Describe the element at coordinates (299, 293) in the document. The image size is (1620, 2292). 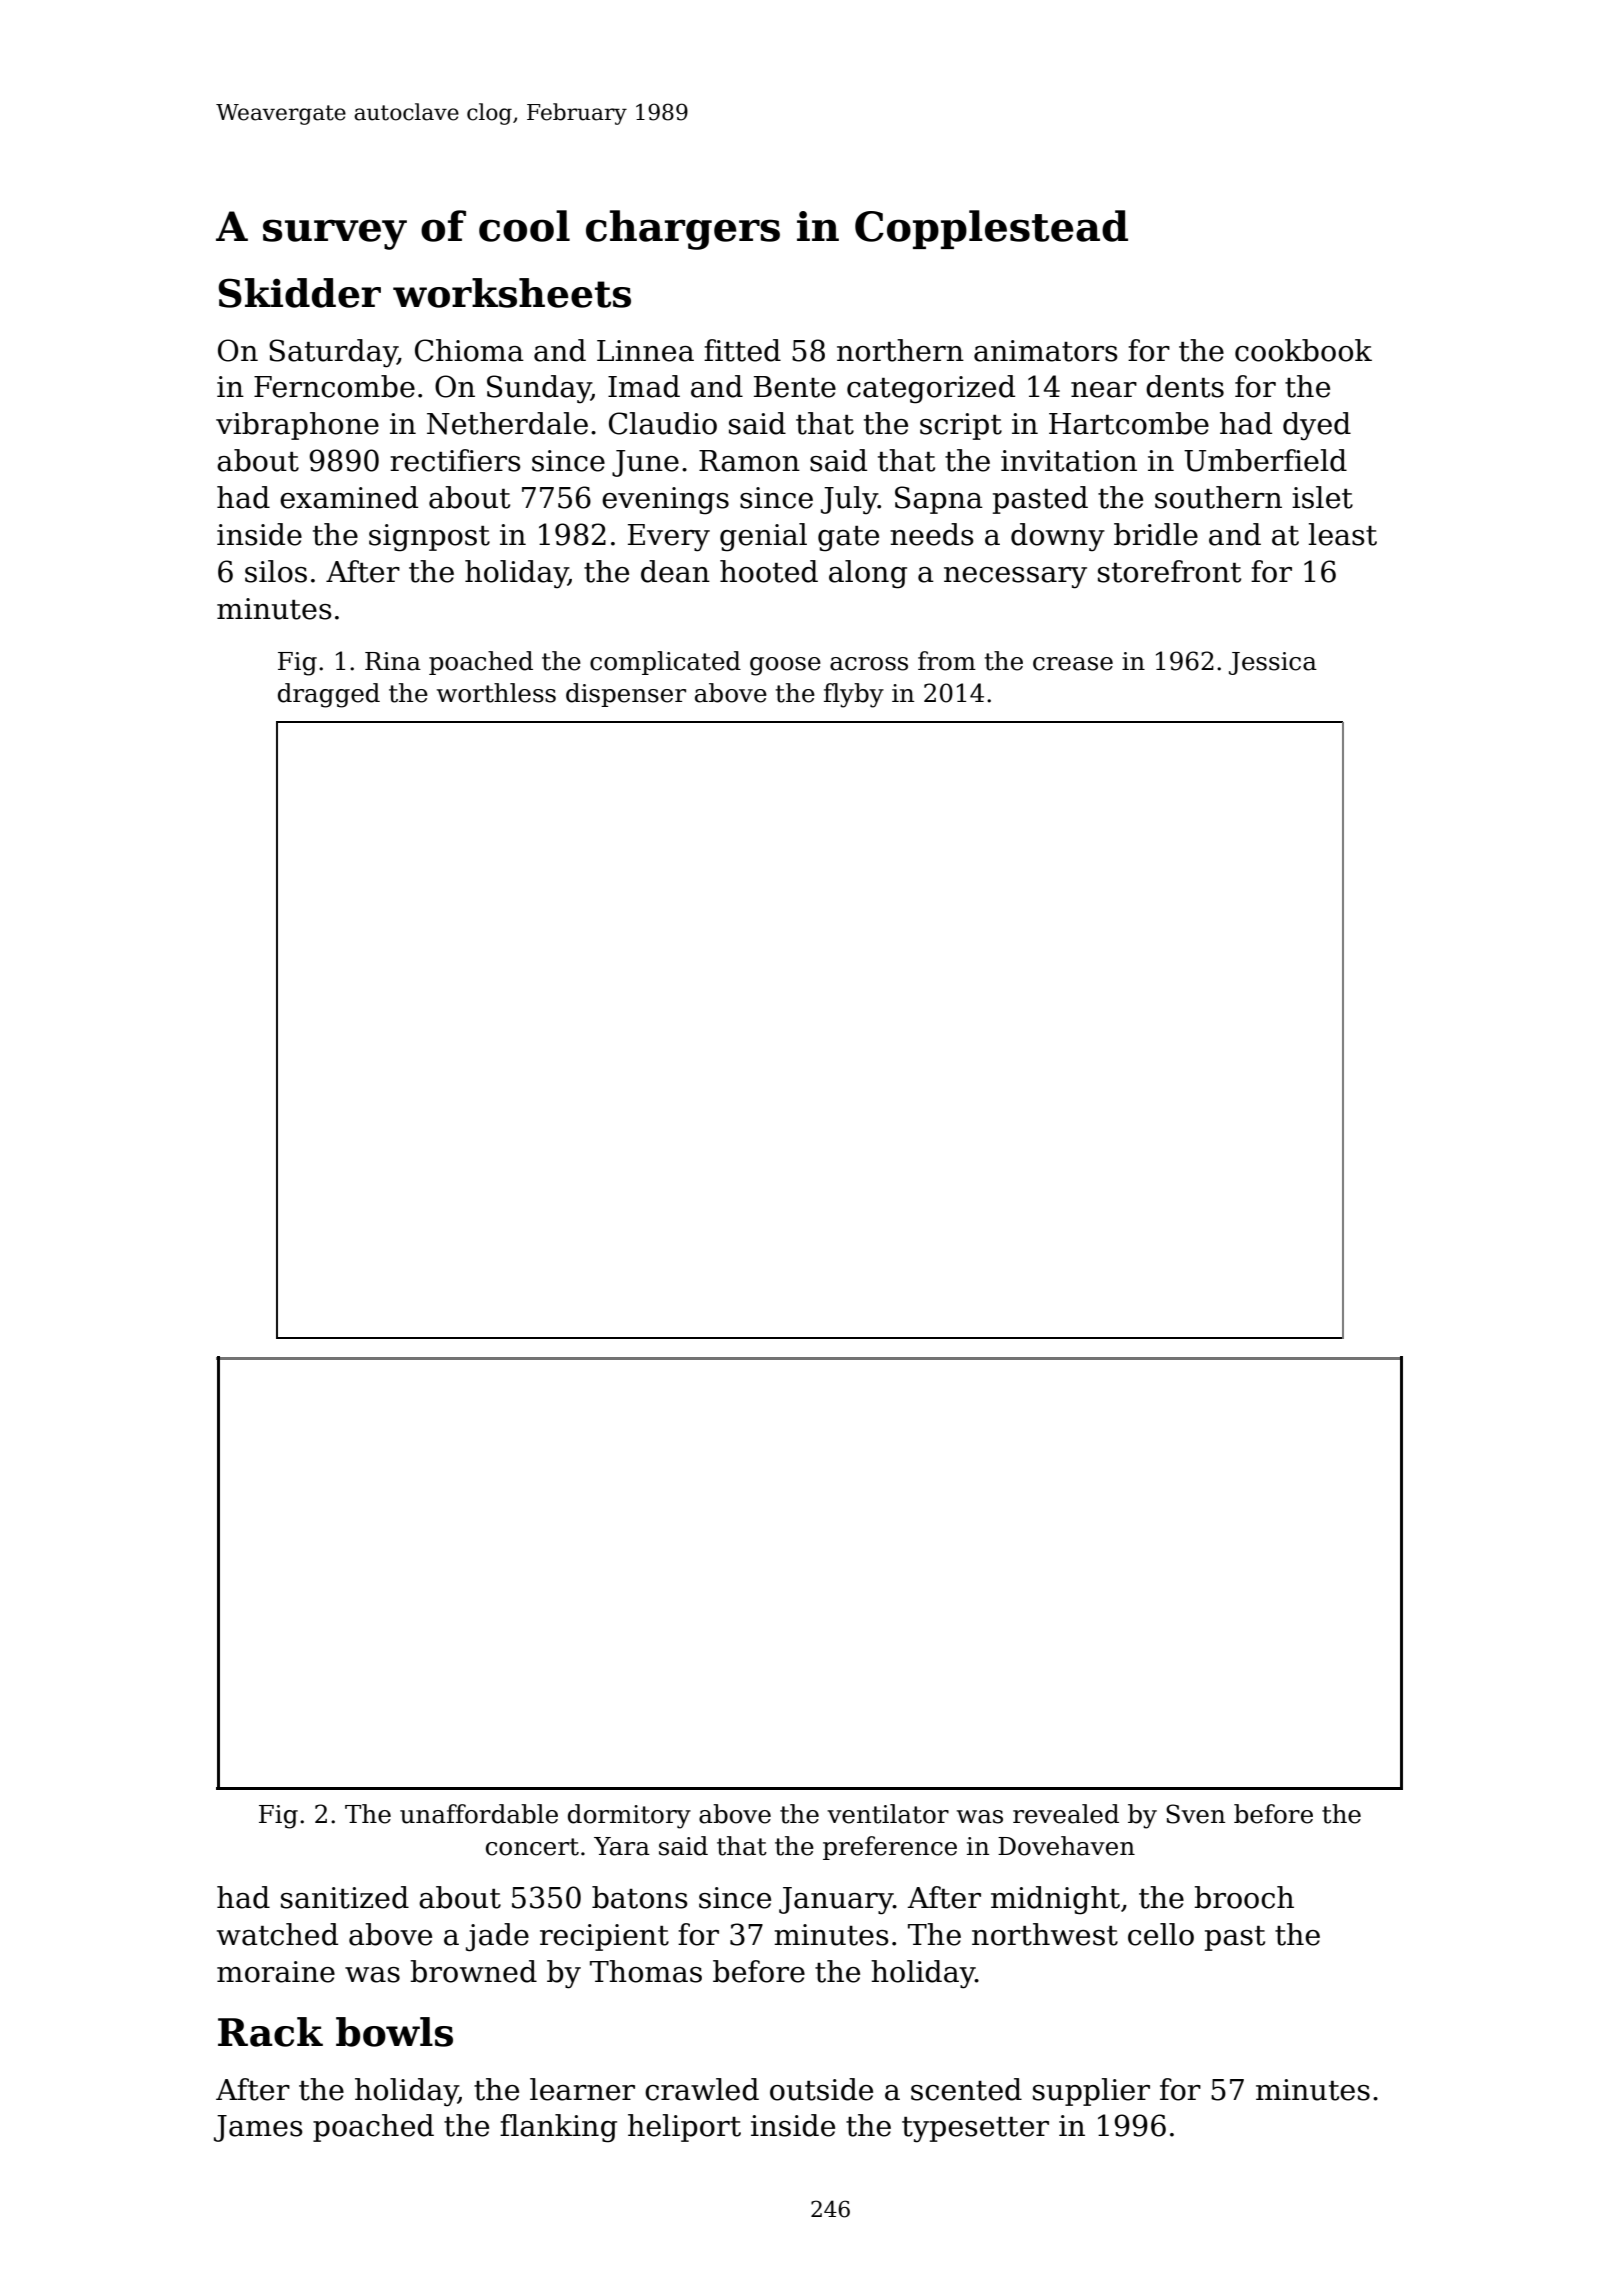
I see `Skidder` at that location.
